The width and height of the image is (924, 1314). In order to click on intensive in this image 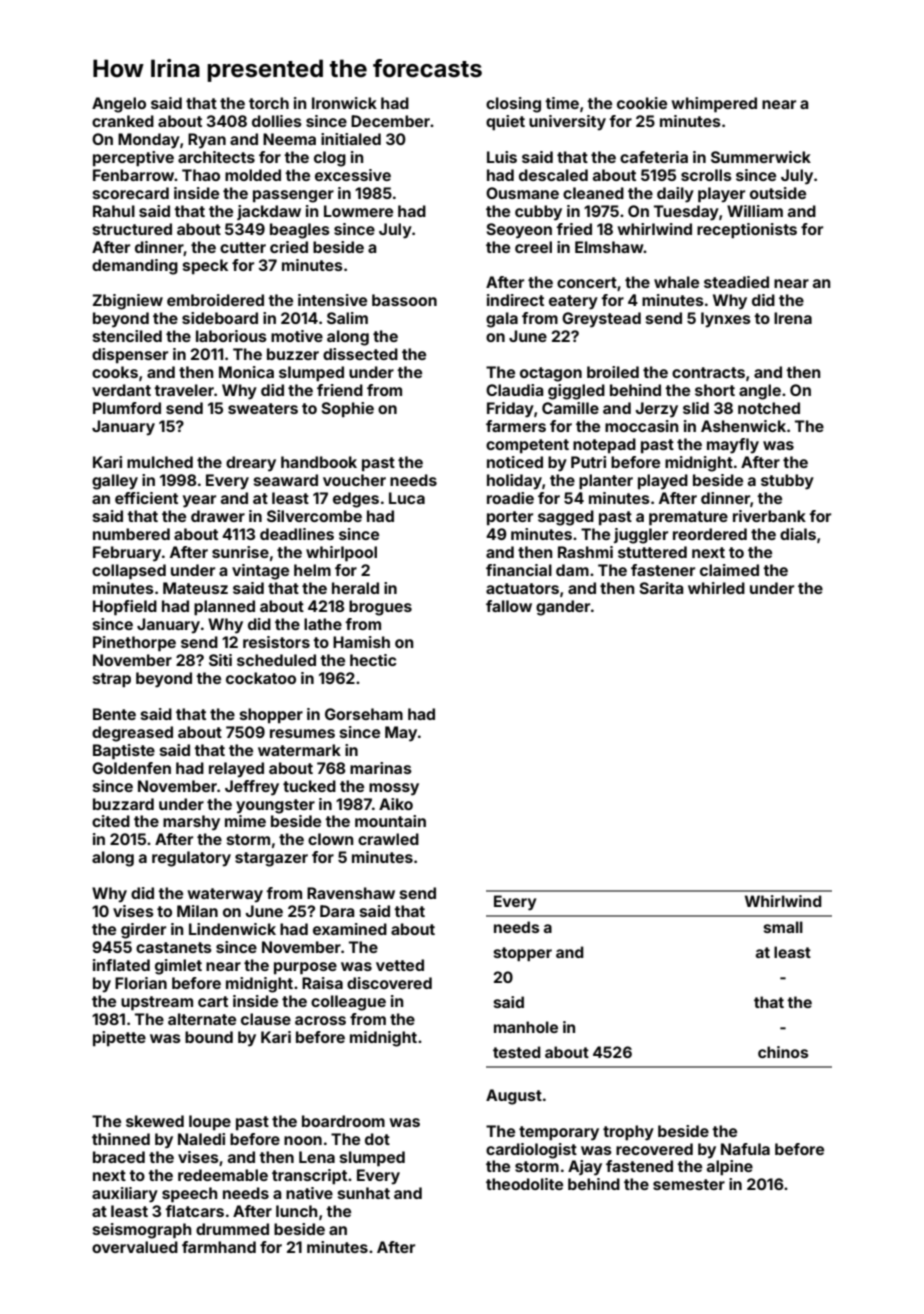, I will do `click(332, 300)`.
